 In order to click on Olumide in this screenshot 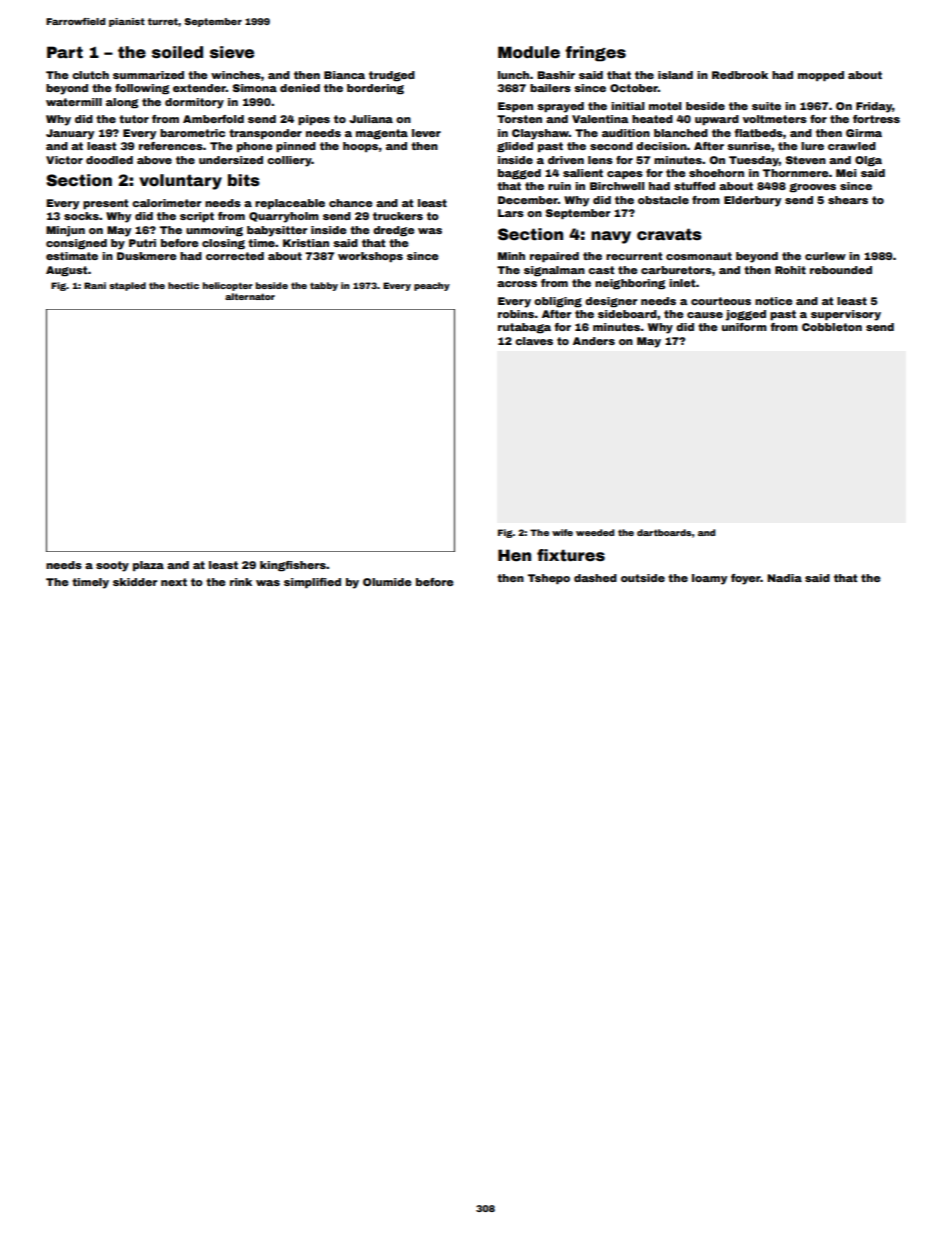, I will do `click(387, 582)`.
